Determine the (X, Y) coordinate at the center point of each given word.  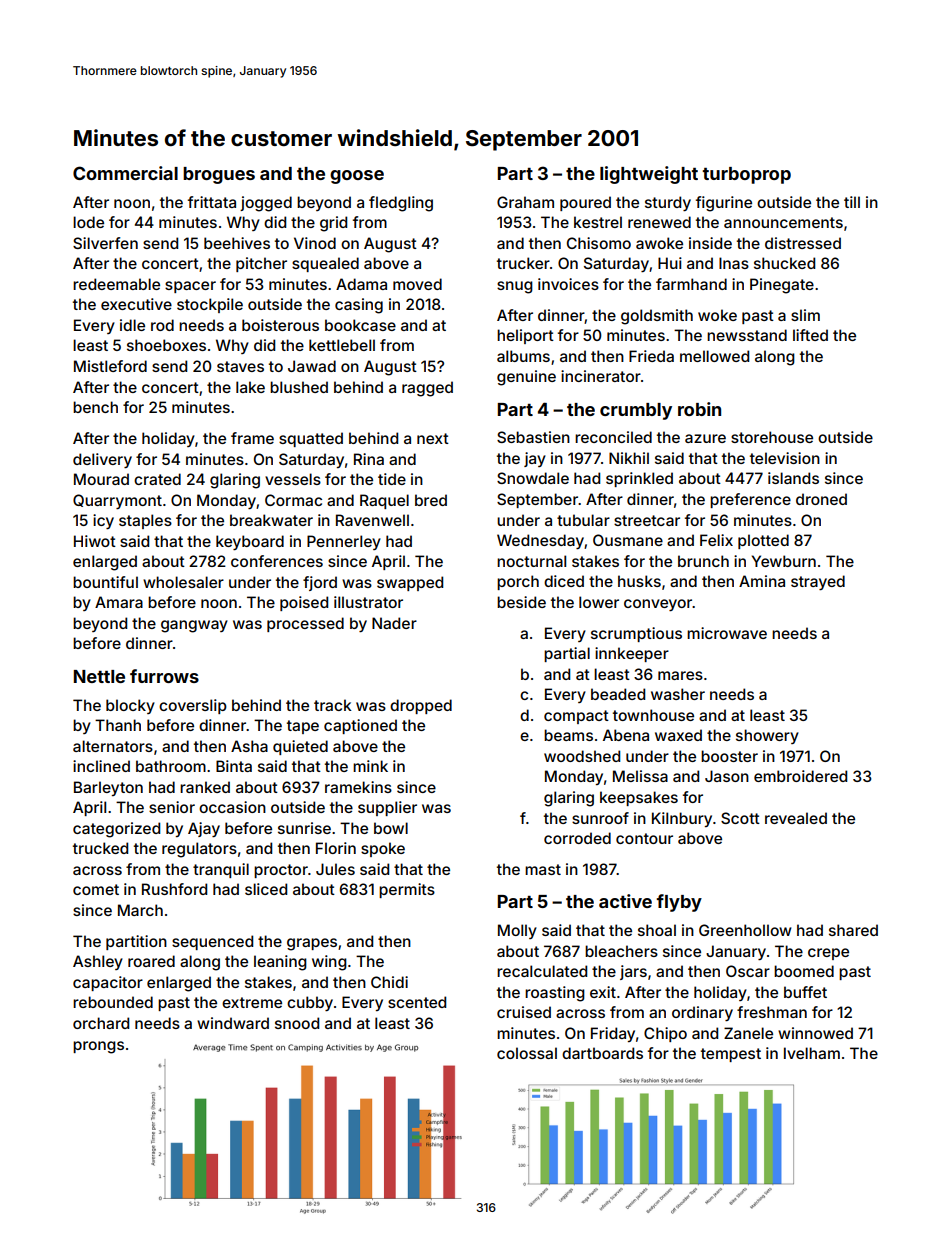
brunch (703, 561)
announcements (783, 222)
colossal (527, 1053)
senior (172, 807)
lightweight (649, 175)
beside (521, 602)
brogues (219, 175)
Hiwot (95, 541)
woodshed (582, 756)
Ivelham (812, 1053)
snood (297, 1023)
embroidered (800, 776)
